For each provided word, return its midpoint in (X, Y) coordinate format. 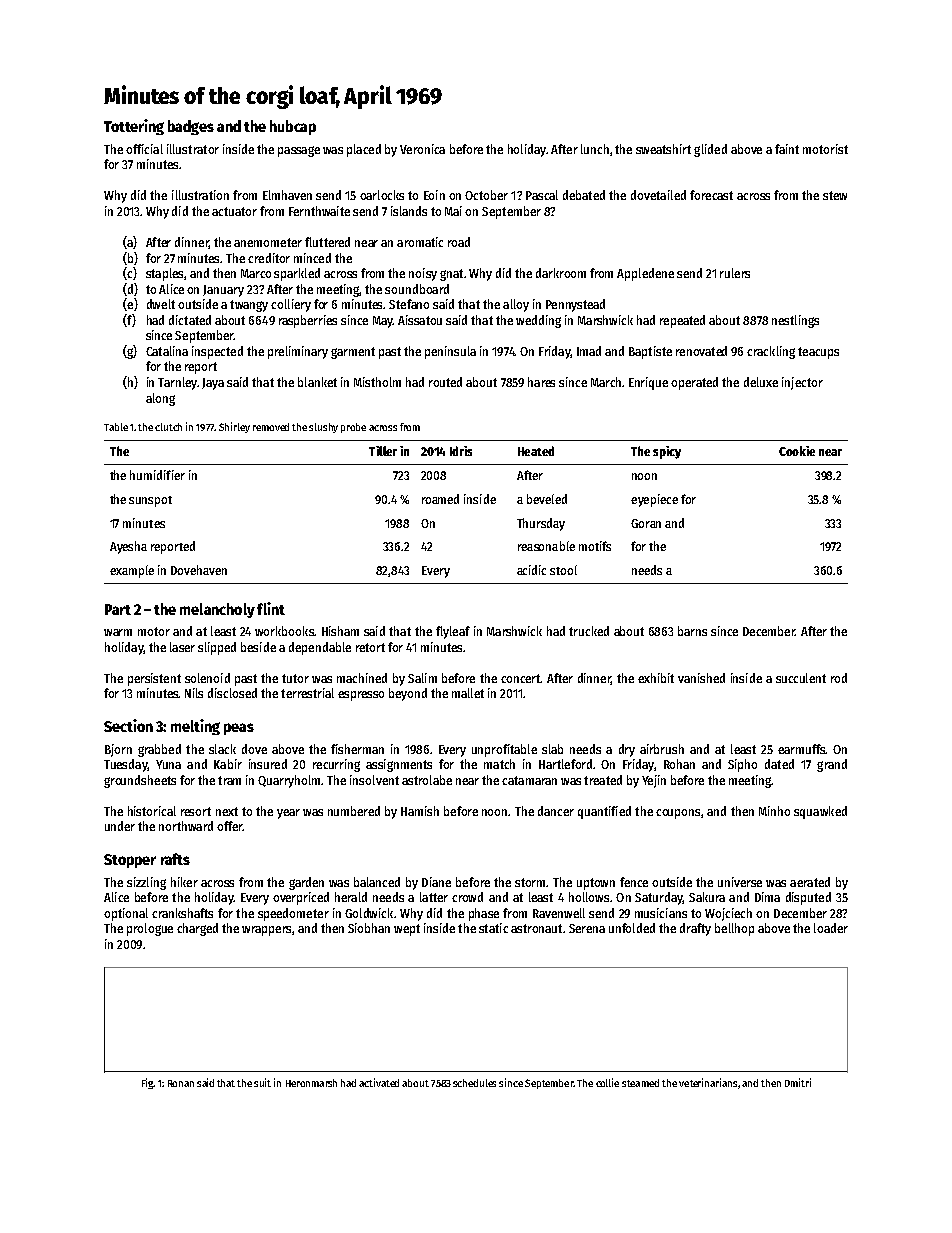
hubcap (293, 127)
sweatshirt (663, 149)
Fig (147, 1083)
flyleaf (453, 632)
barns (692, 631)
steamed (640, 1083)
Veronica (422, 149)
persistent (154, 679)
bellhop (734, 929)
